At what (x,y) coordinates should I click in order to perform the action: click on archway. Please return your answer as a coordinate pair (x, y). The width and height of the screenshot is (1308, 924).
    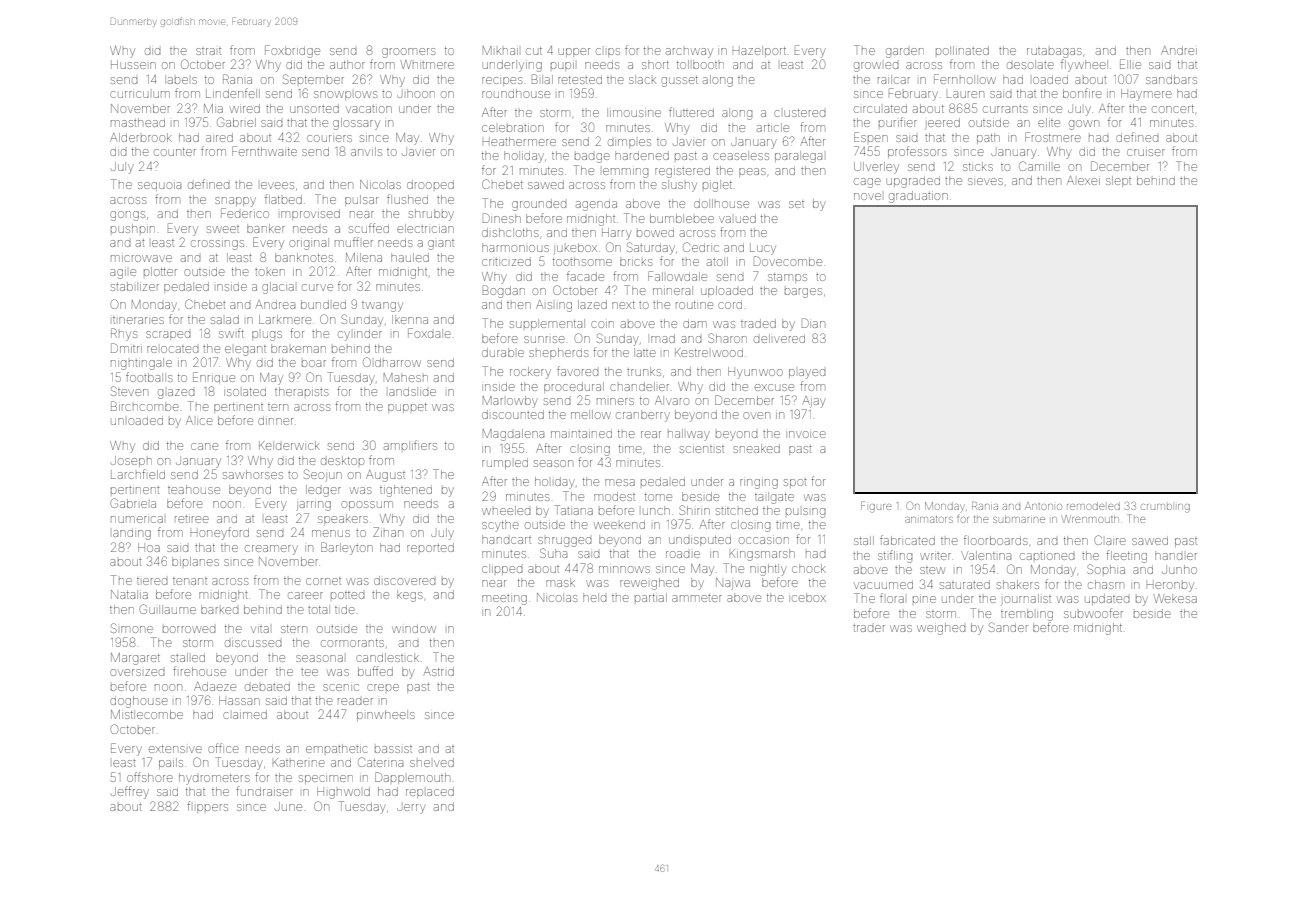
    Looking at the image, I should click on (689, 53).
